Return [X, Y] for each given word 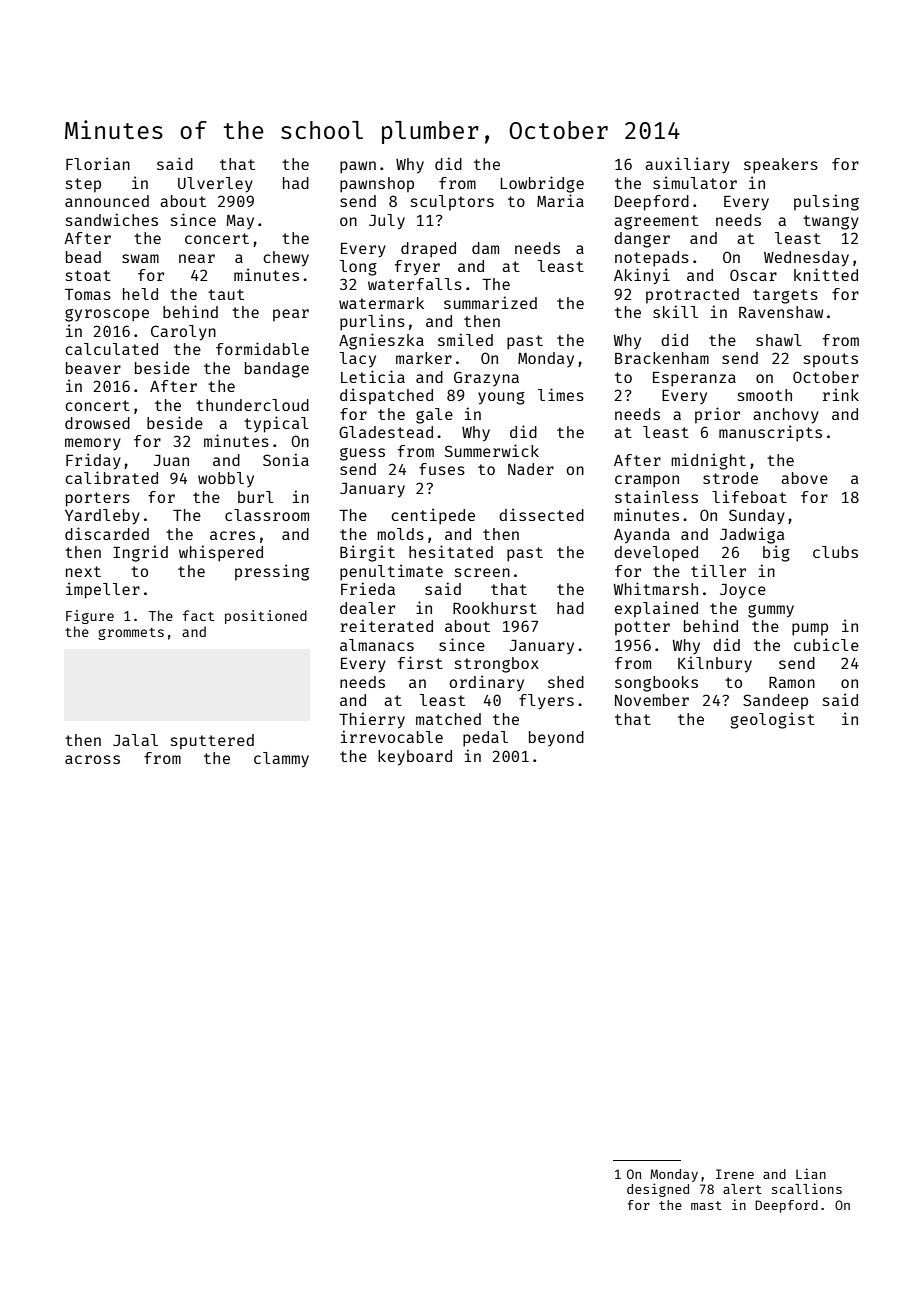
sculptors [452, 203]
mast [706, 1205]
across [92, 759]
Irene [735, 1174]
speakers [781, 166]
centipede [433, 516]
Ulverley [215, 185]
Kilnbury [715, 664]
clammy [281, 760]
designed [658, 1190]
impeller [103, 590]
